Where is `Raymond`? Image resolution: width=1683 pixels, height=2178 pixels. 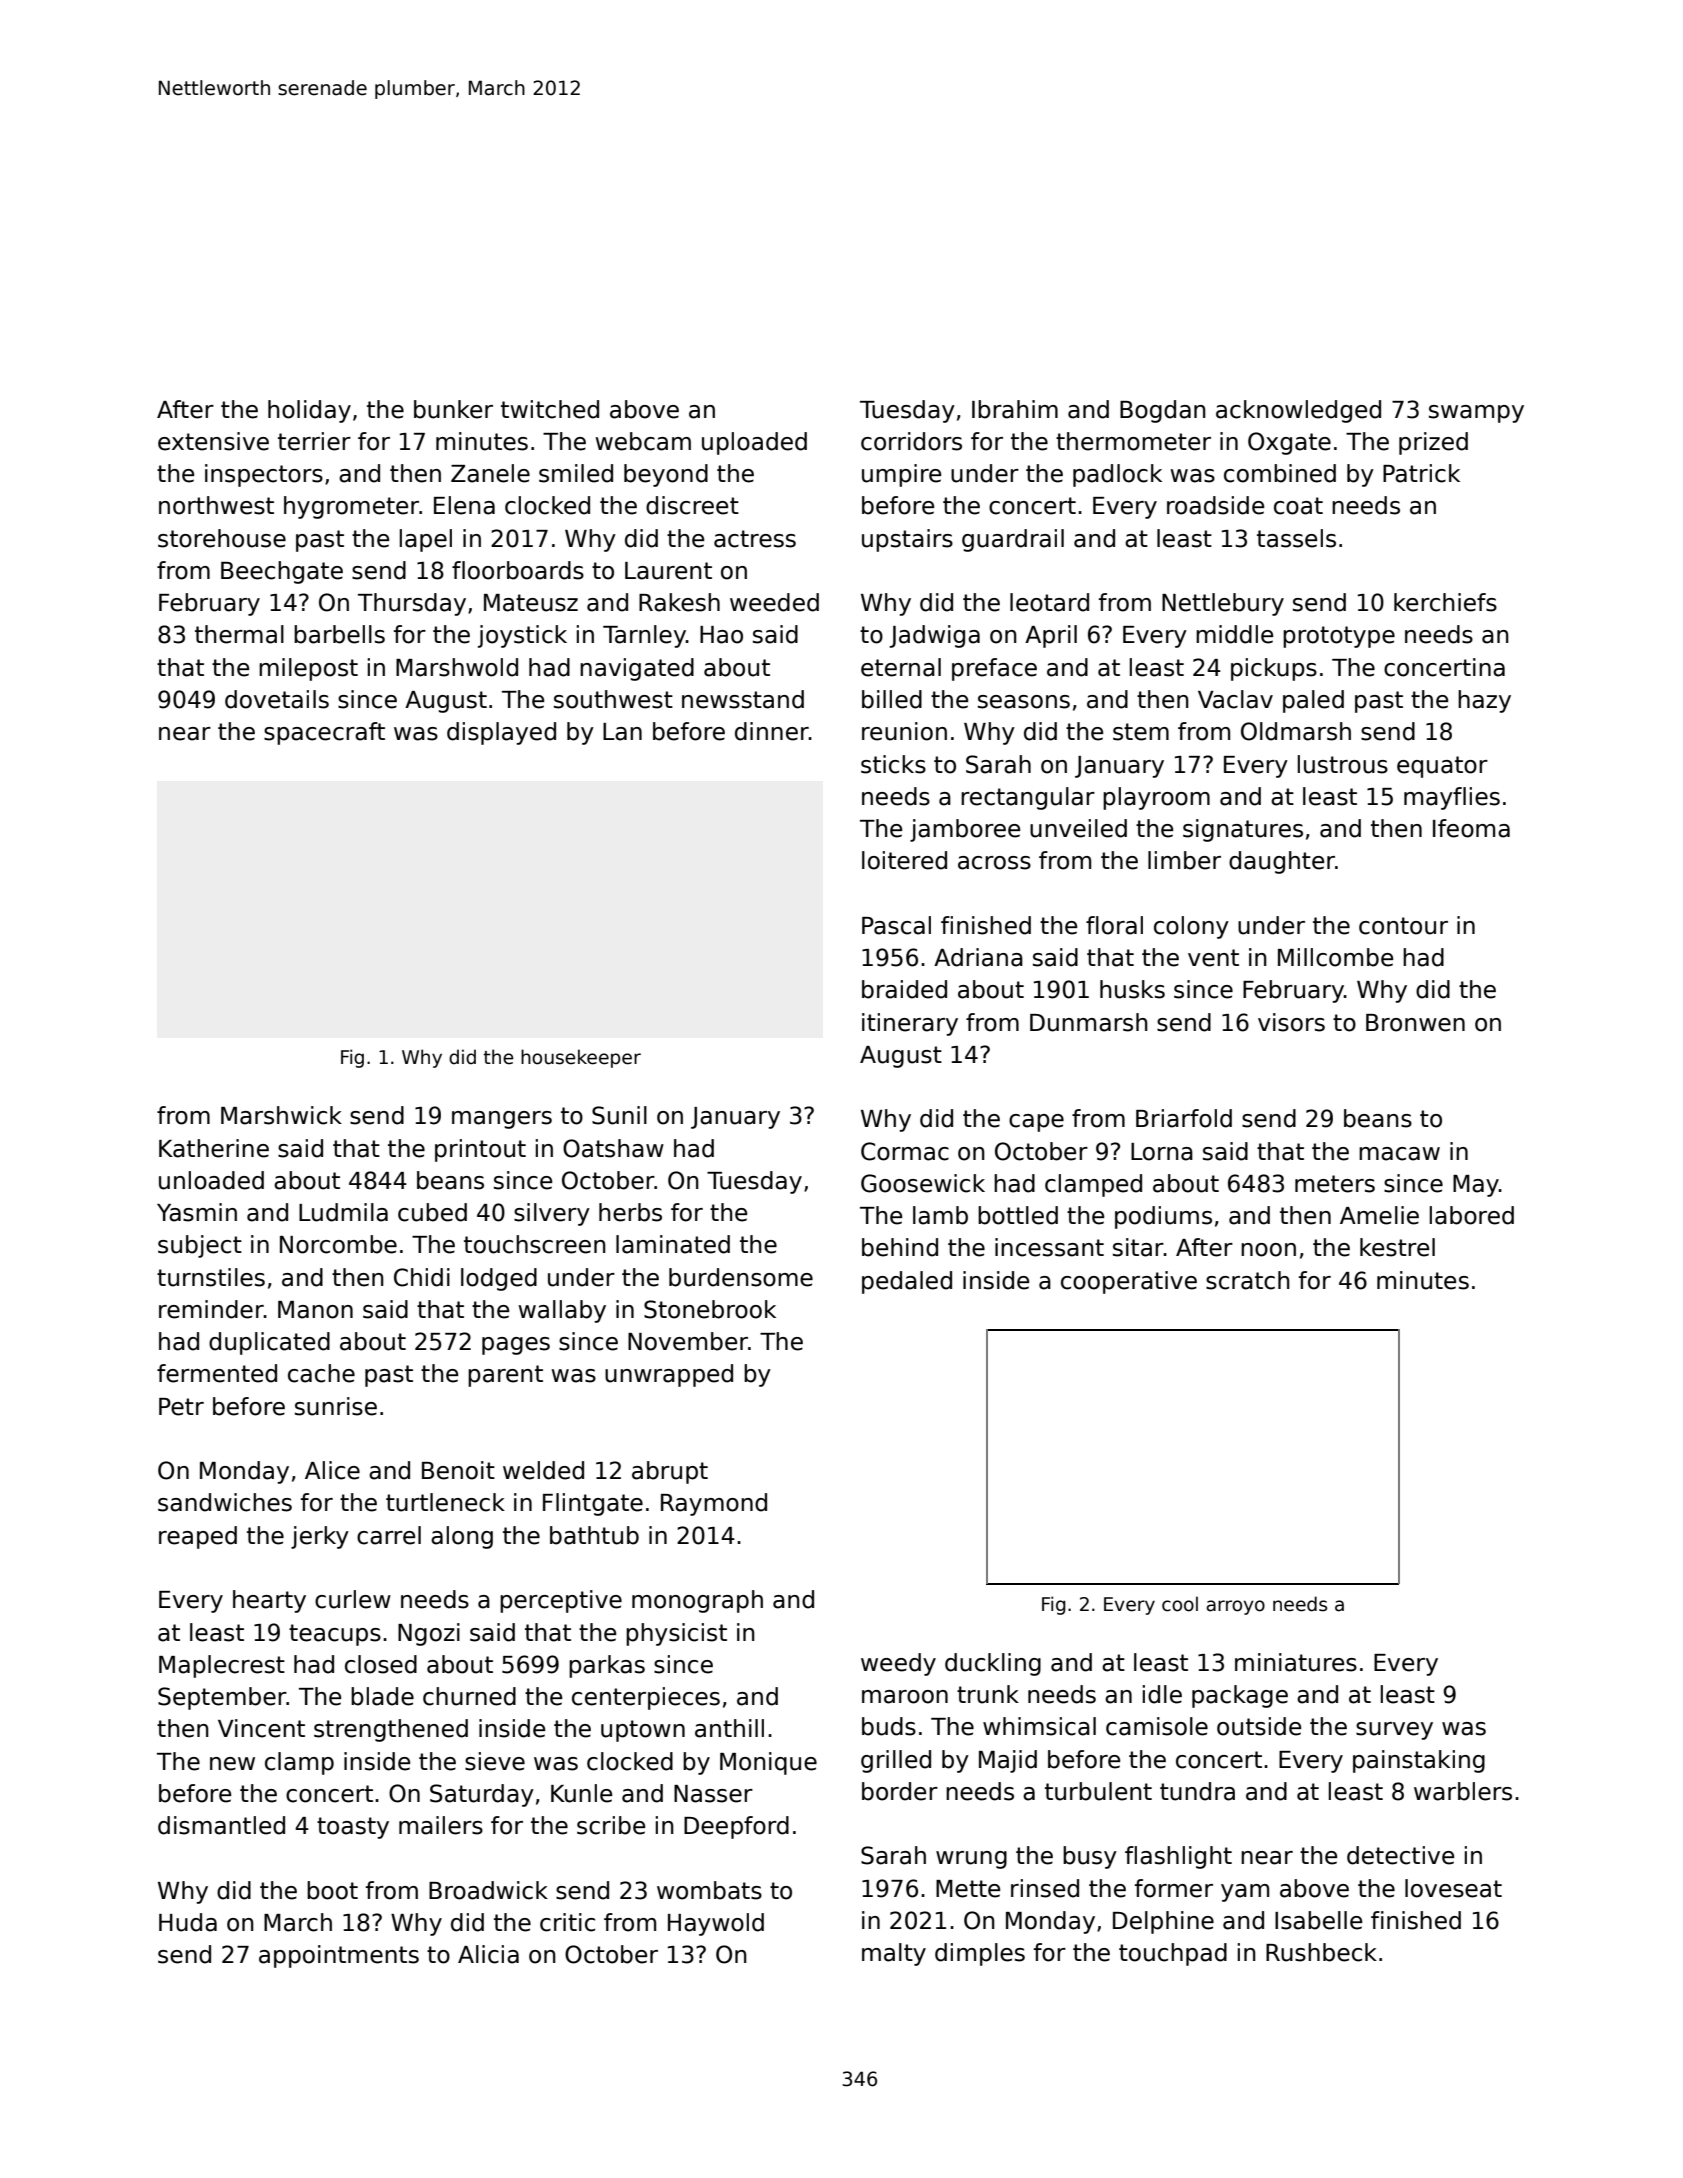
Raymond is located at coordinates (714, 1504).
